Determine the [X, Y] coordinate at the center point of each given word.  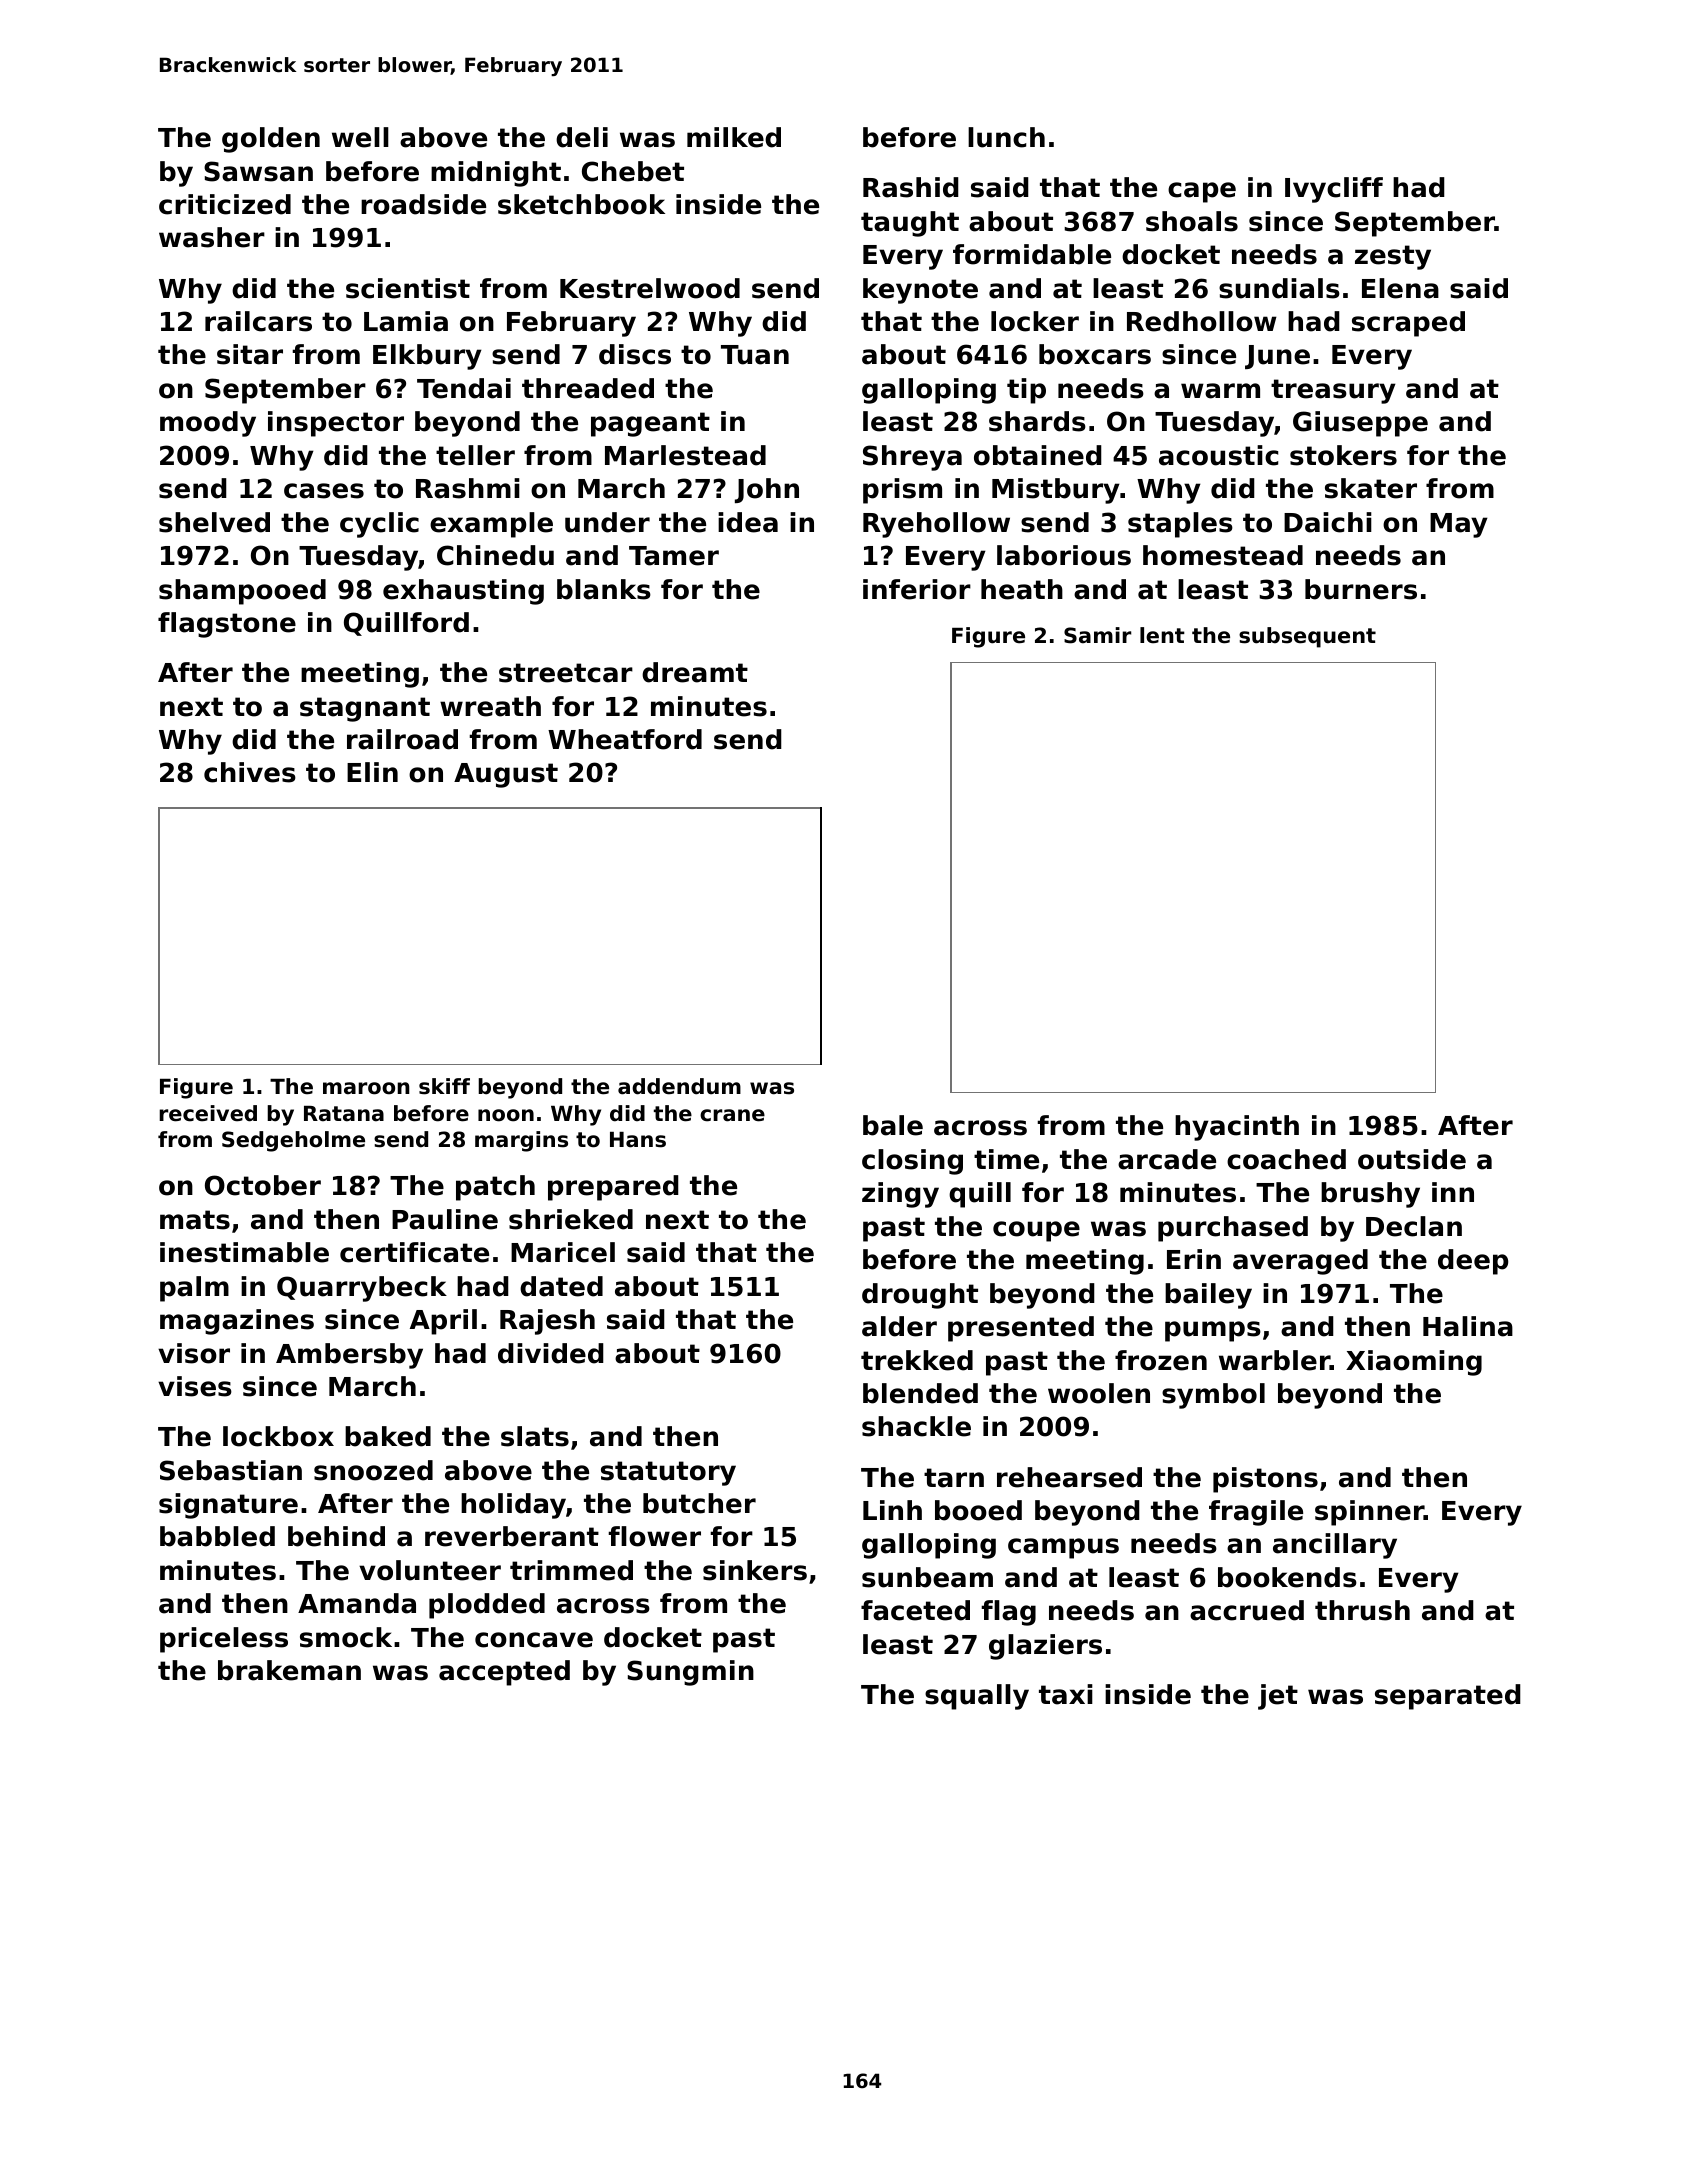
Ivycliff [1334, 190]
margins [521, 1141]
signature [228, 1506]
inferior [917, 589]
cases [324, 491]
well [360, 137]
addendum [679, 1086]
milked [734, 137]
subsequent [1307, 637]
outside [1412, 1159]
